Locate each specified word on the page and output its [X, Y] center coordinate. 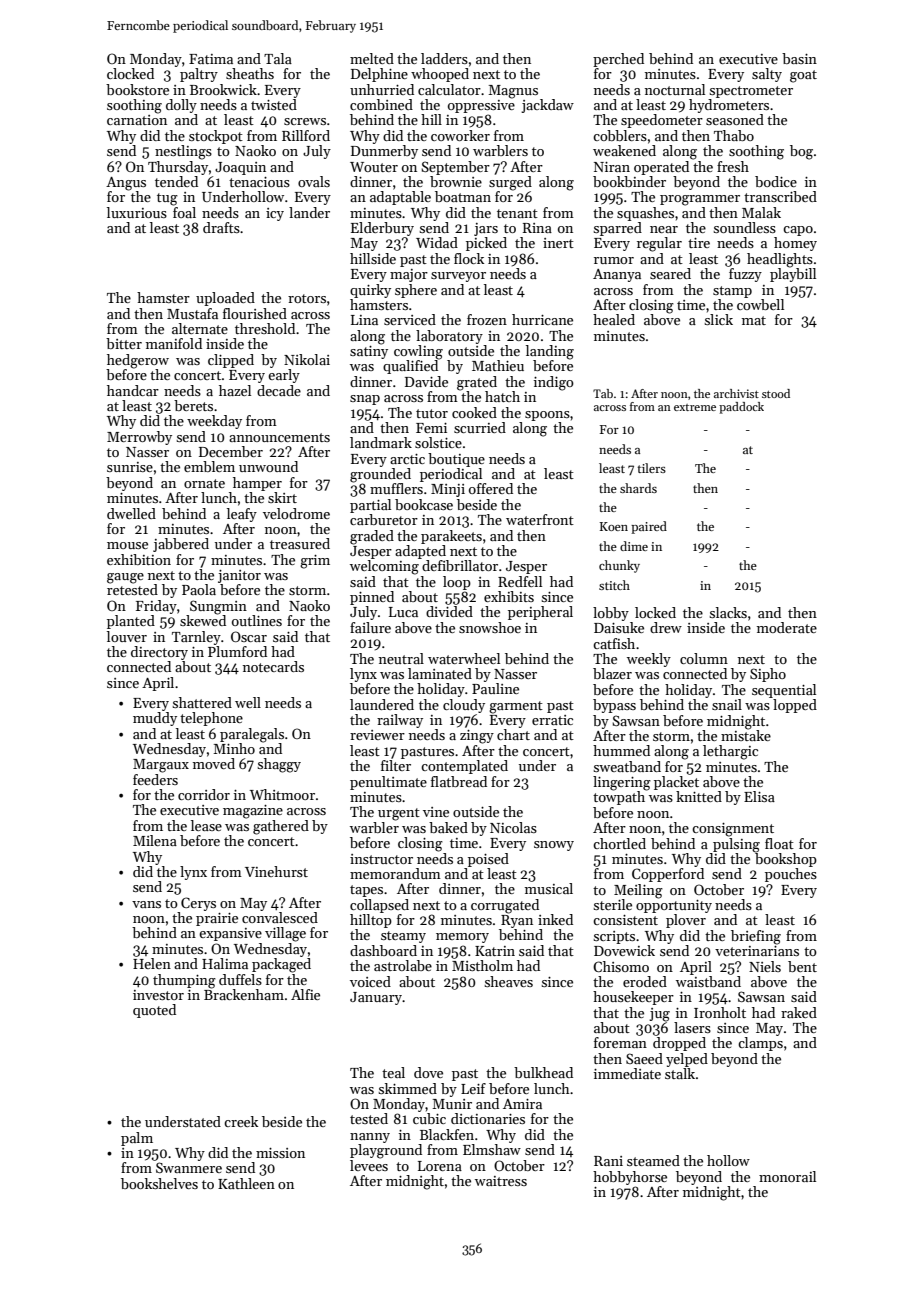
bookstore [137, 89]
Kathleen [246, 1183]
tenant [517, 213]
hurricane [542, 319]
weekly [649, 660]
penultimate [388, 783]
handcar [133, 390]
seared [670, 273]
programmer [700, 200]
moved [214, 763]
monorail [787, 1176]
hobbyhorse [630, 1178]
